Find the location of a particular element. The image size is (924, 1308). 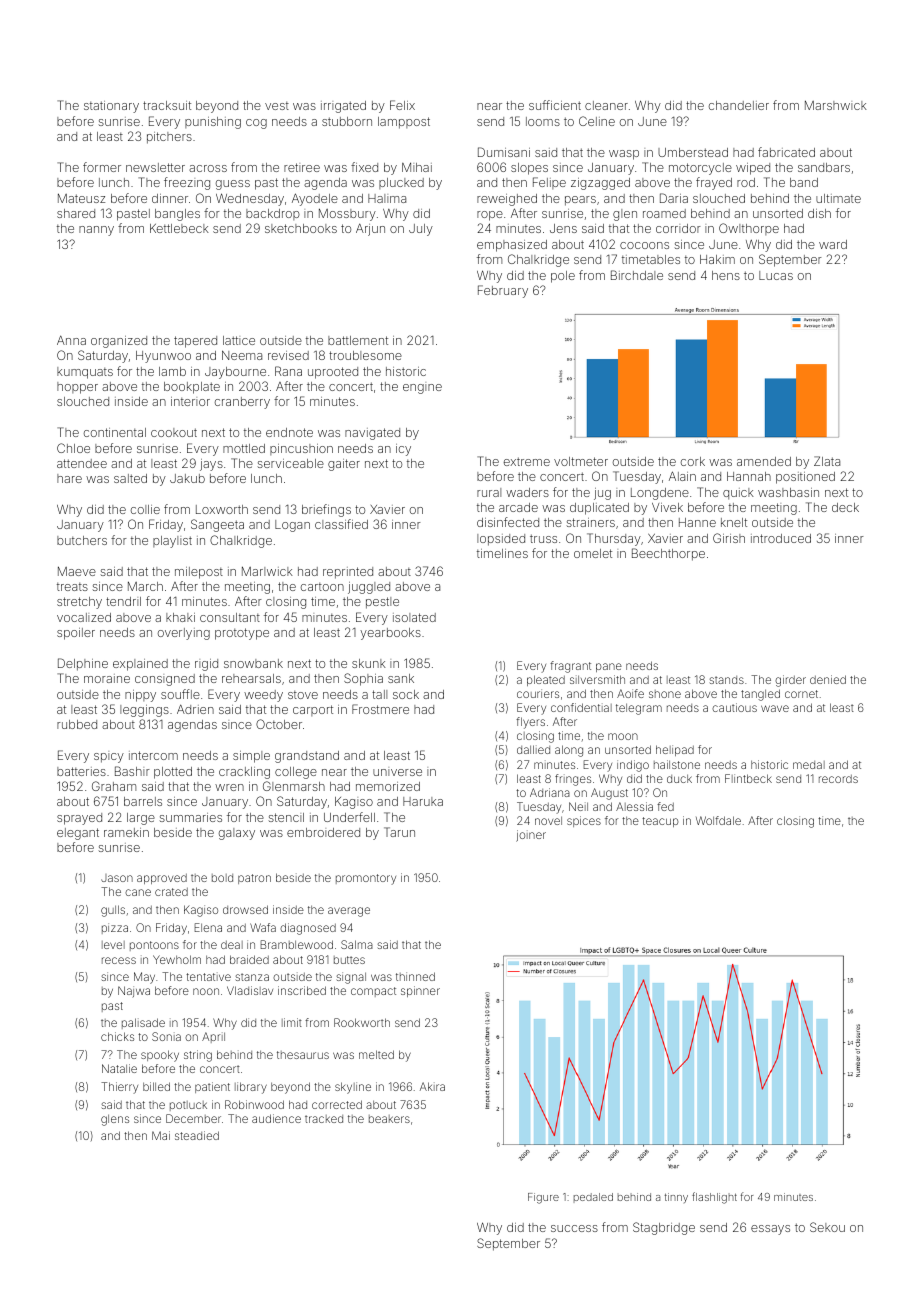

vest is located at coordinates (277, 106).
